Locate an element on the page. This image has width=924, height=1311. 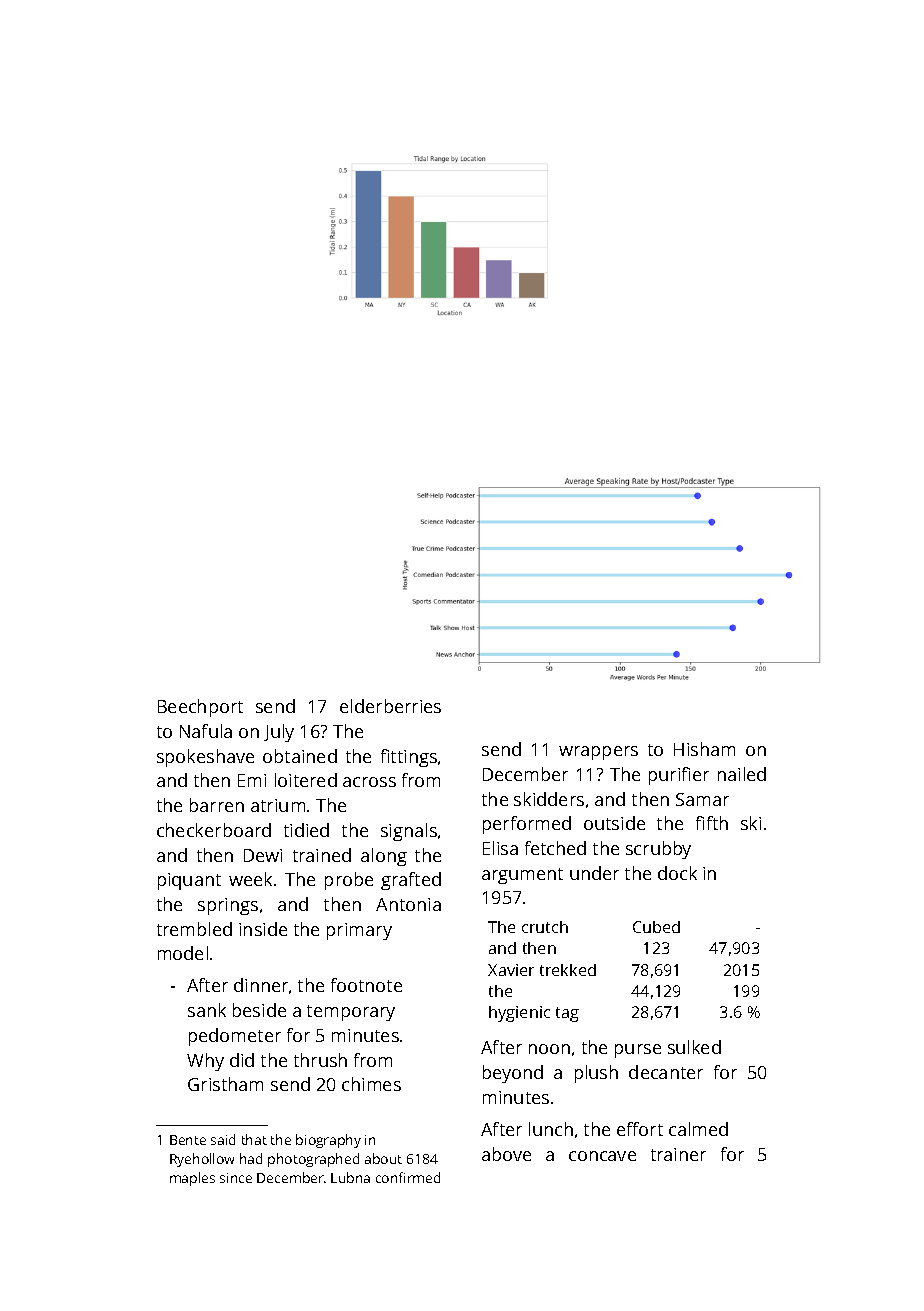
confirmed is located at coordinates (408, 1177).
